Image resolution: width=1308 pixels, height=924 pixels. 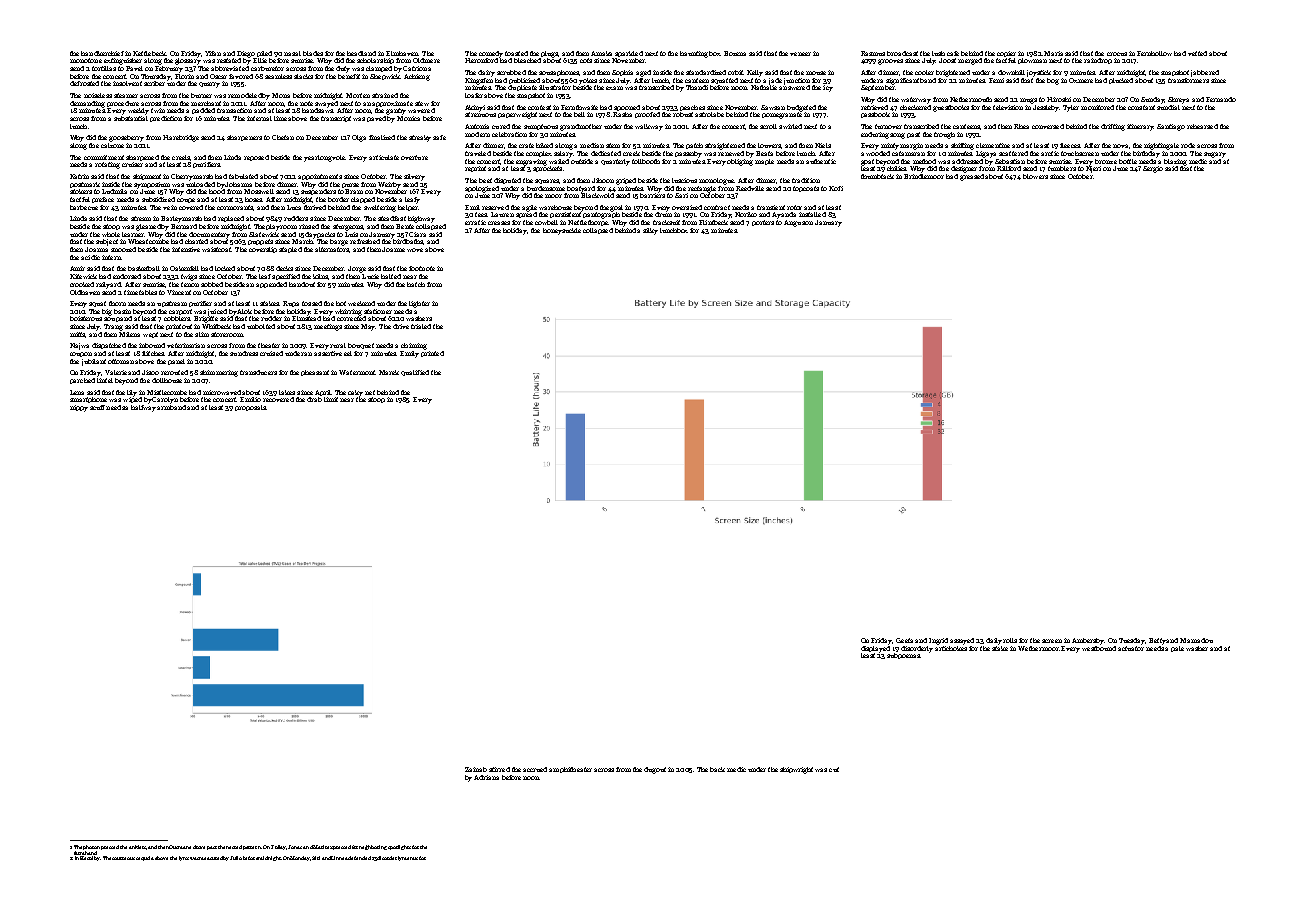 What do you see at coordinates (476, 769) in the page?
I see `Zainab` at bounding box center [476, 769].
